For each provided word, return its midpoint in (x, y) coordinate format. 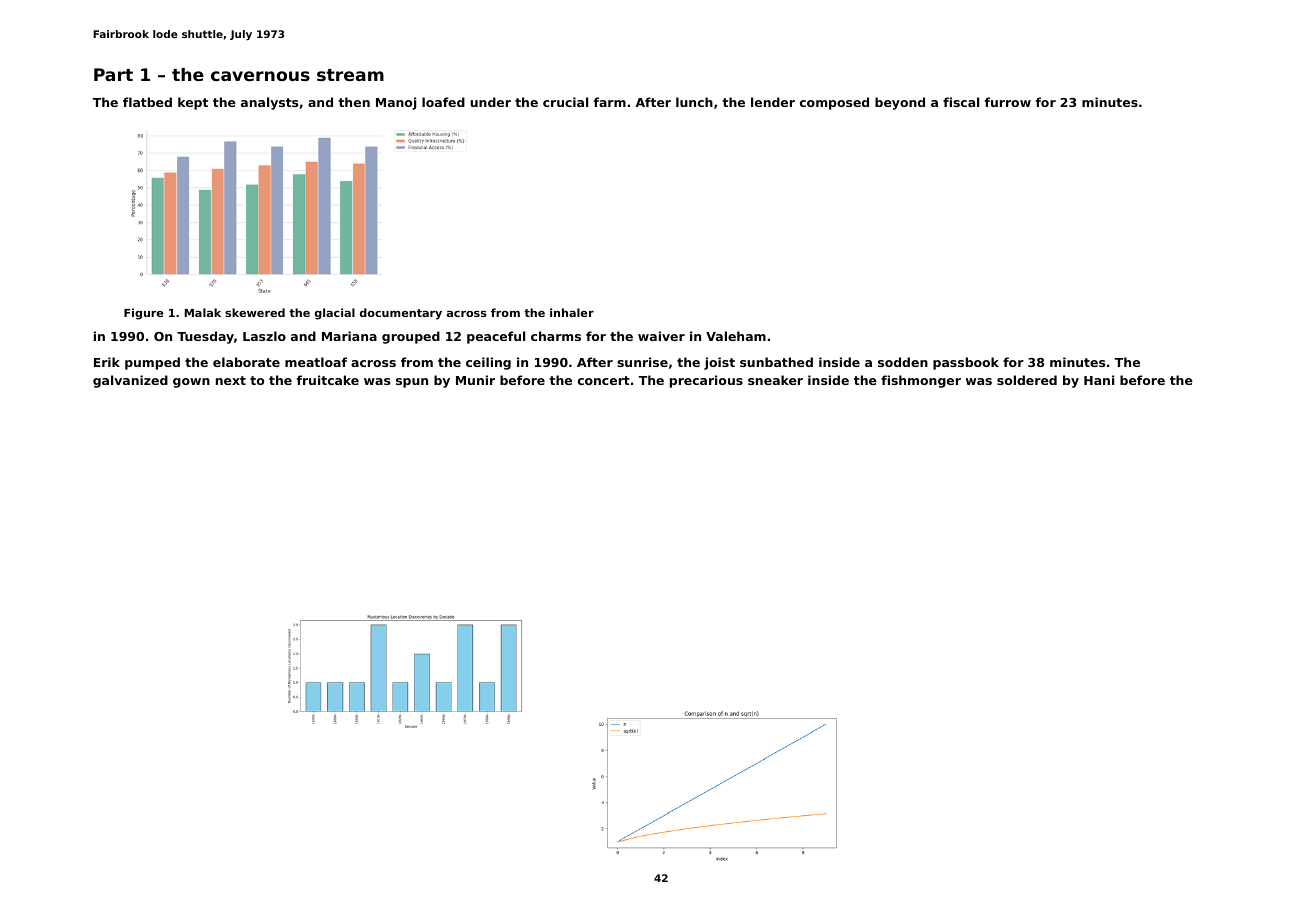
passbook (966, 363)
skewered (255, 312)
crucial (565, 102)
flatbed (147, 102)
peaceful (496, 337)
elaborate (246, 362)
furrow (1008, 102)
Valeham (736, 336)
